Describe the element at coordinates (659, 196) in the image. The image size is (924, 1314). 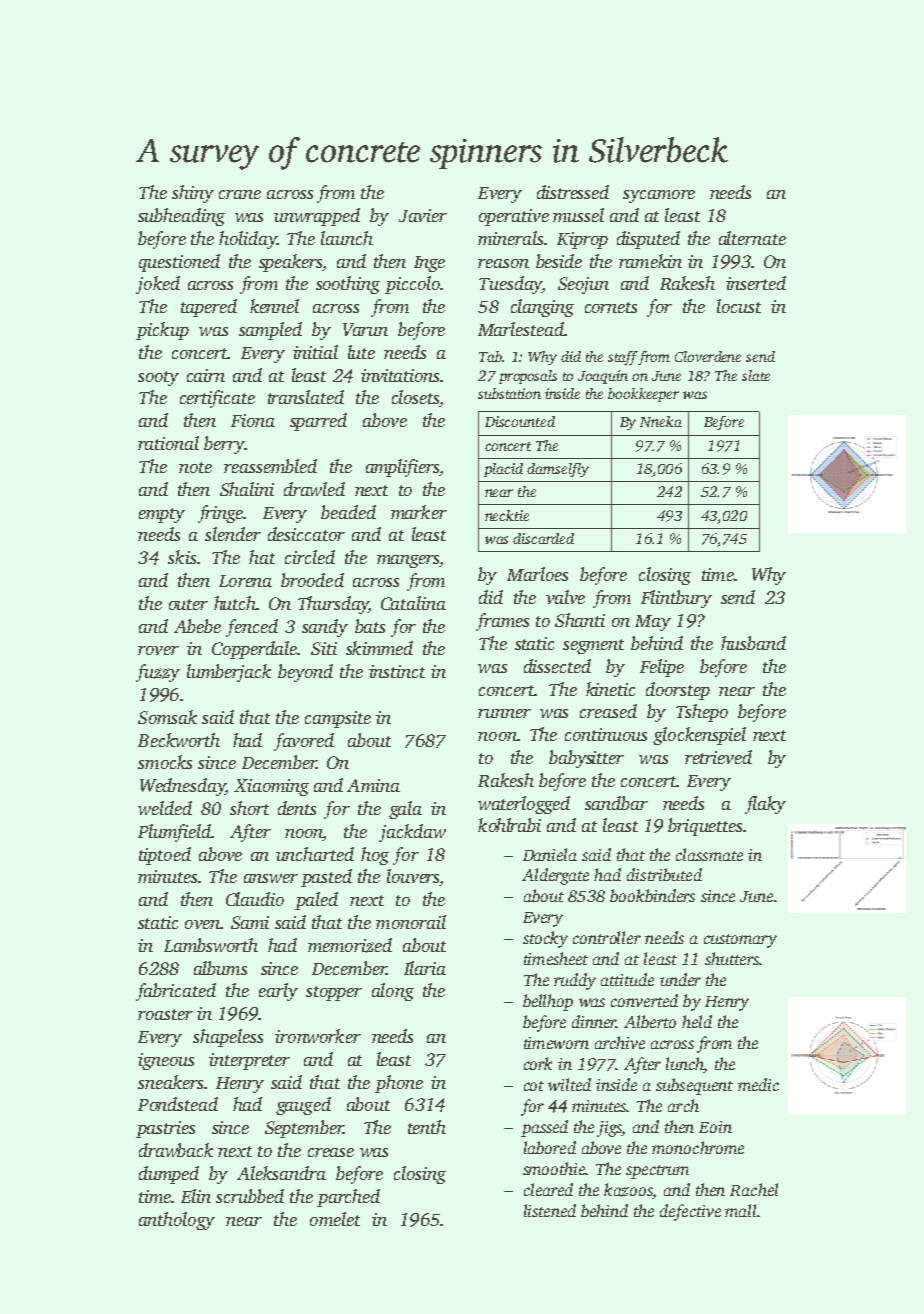
I see `sycamore` at that location.
